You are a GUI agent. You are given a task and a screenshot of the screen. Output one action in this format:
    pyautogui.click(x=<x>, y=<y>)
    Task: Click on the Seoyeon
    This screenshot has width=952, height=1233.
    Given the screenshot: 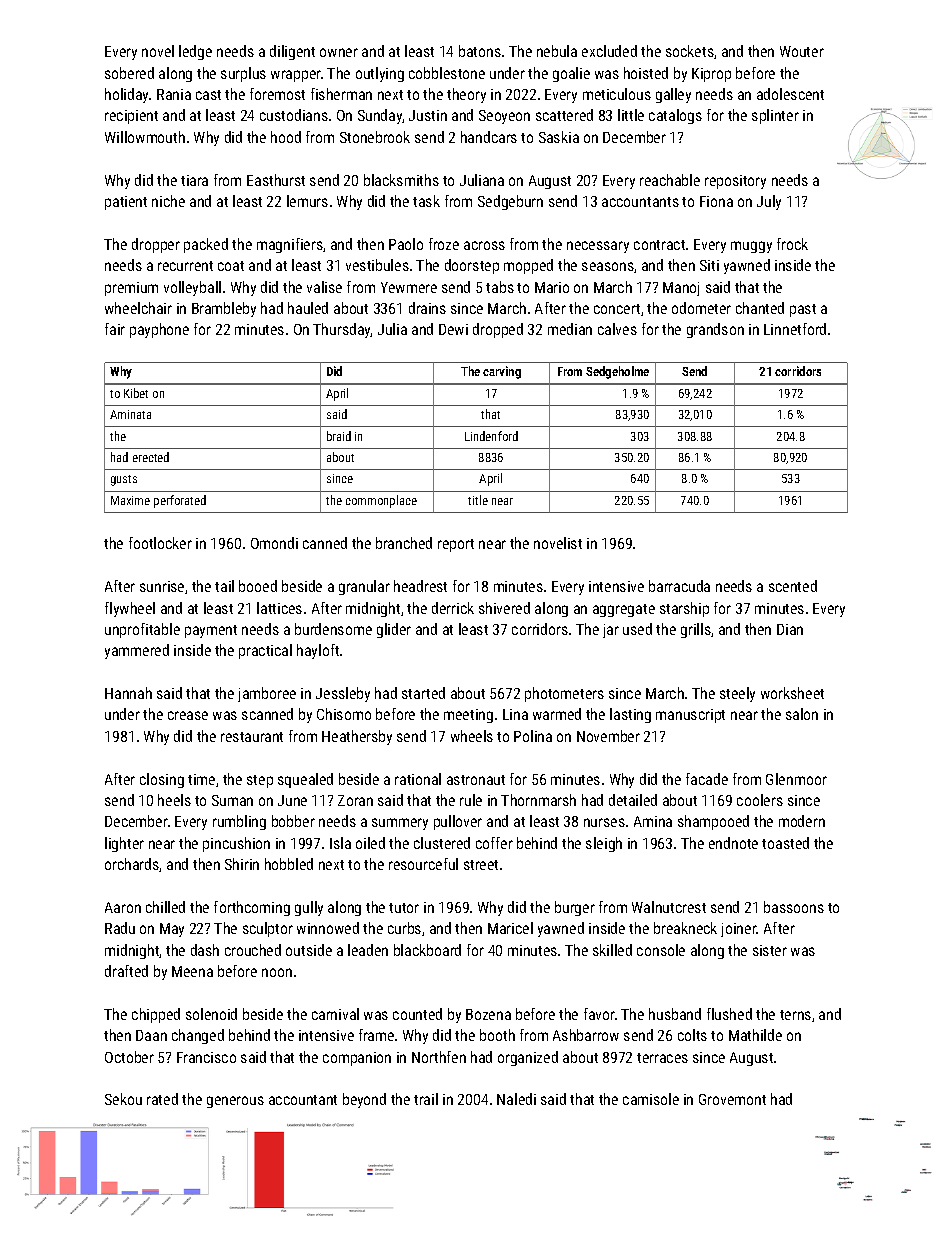 What is the action you would take?
    pyautogui.click(x=504, y=117)
